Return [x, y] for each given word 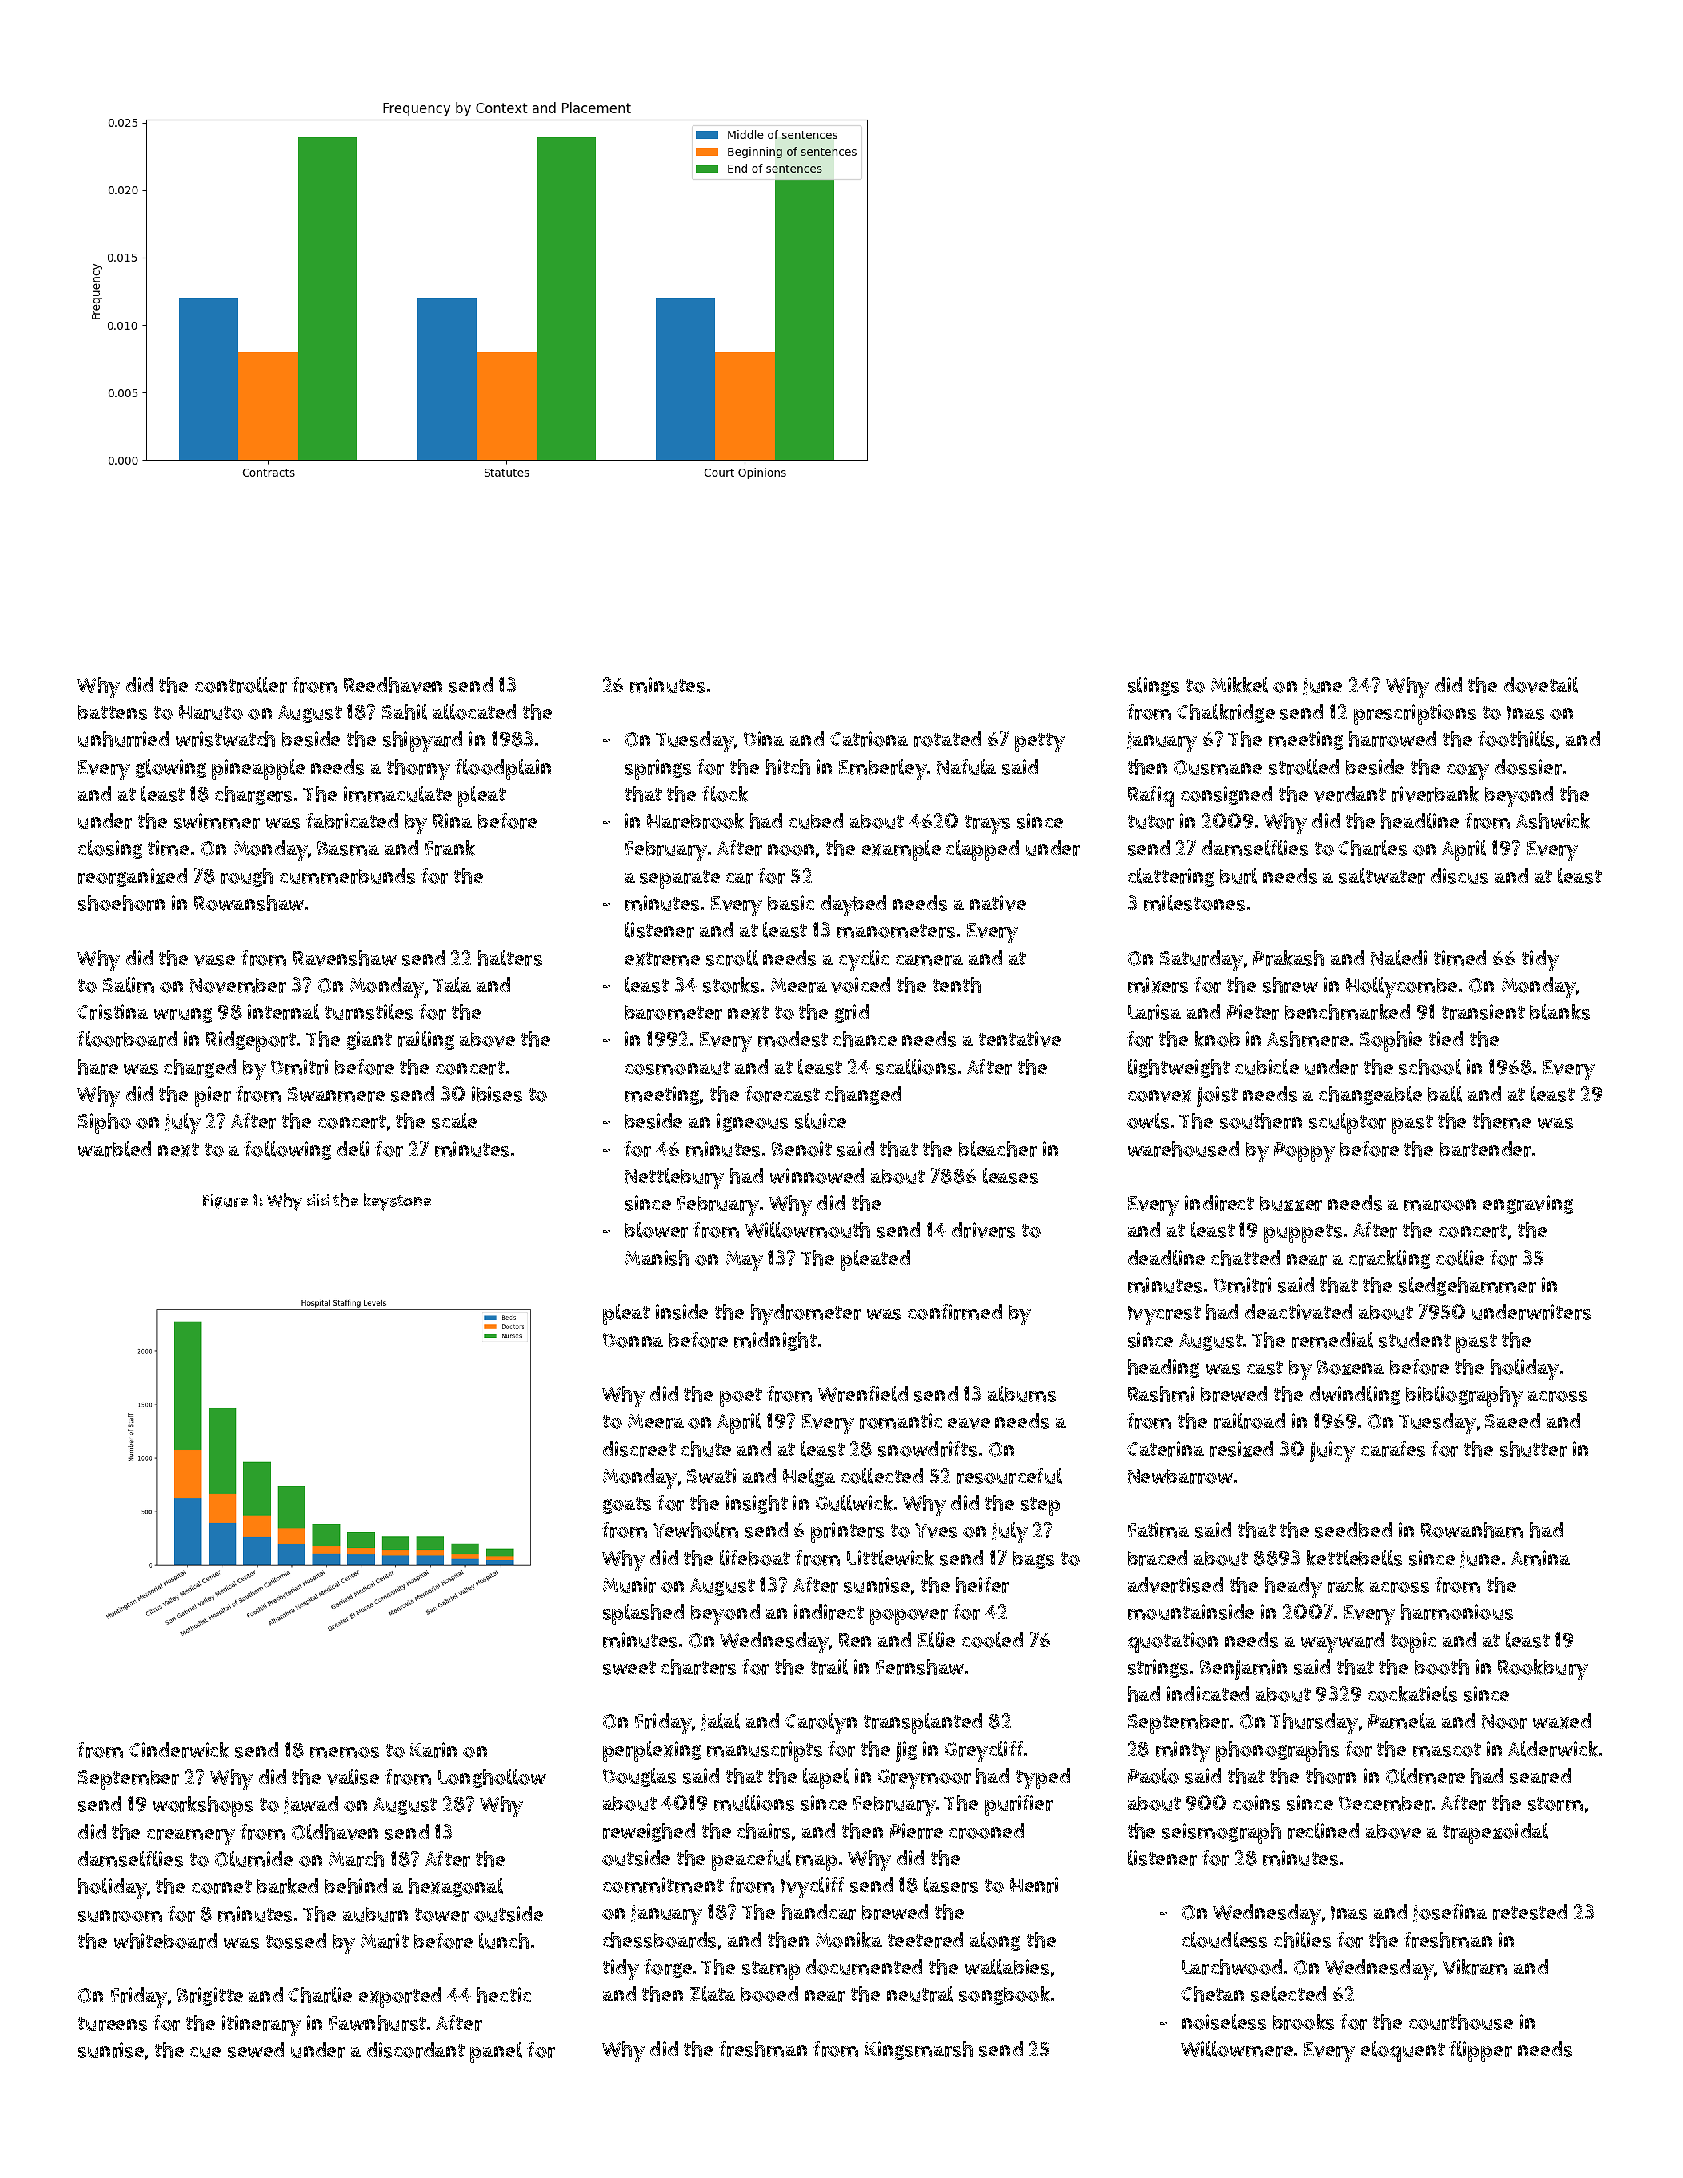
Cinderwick [179, 1750]
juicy [1332, 1451]
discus [1459, 876]
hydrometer [806, 1314]
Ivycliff [812, 1887]
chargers [253, 795]
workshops [203, 1806]
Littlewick [890, 1558]
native [998, 903]
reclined [1323, 1831]
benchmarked [1347, 1012]
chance [865, 1039]
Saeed [1512, 1420]
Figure [225, 1201]
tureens [112, 2024]
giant [369, 1040]
